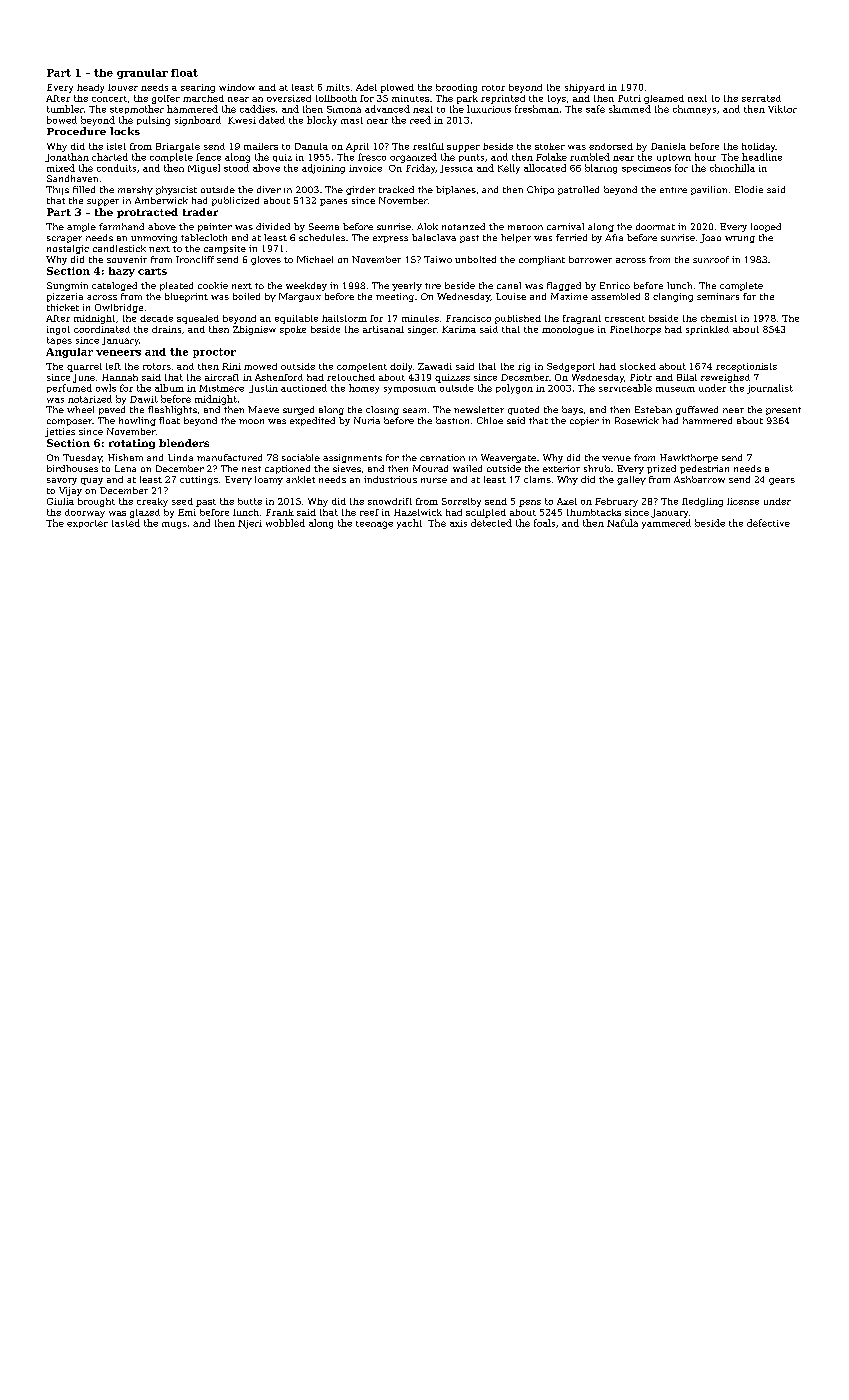  I want to click on rig, so click(524, 367).
